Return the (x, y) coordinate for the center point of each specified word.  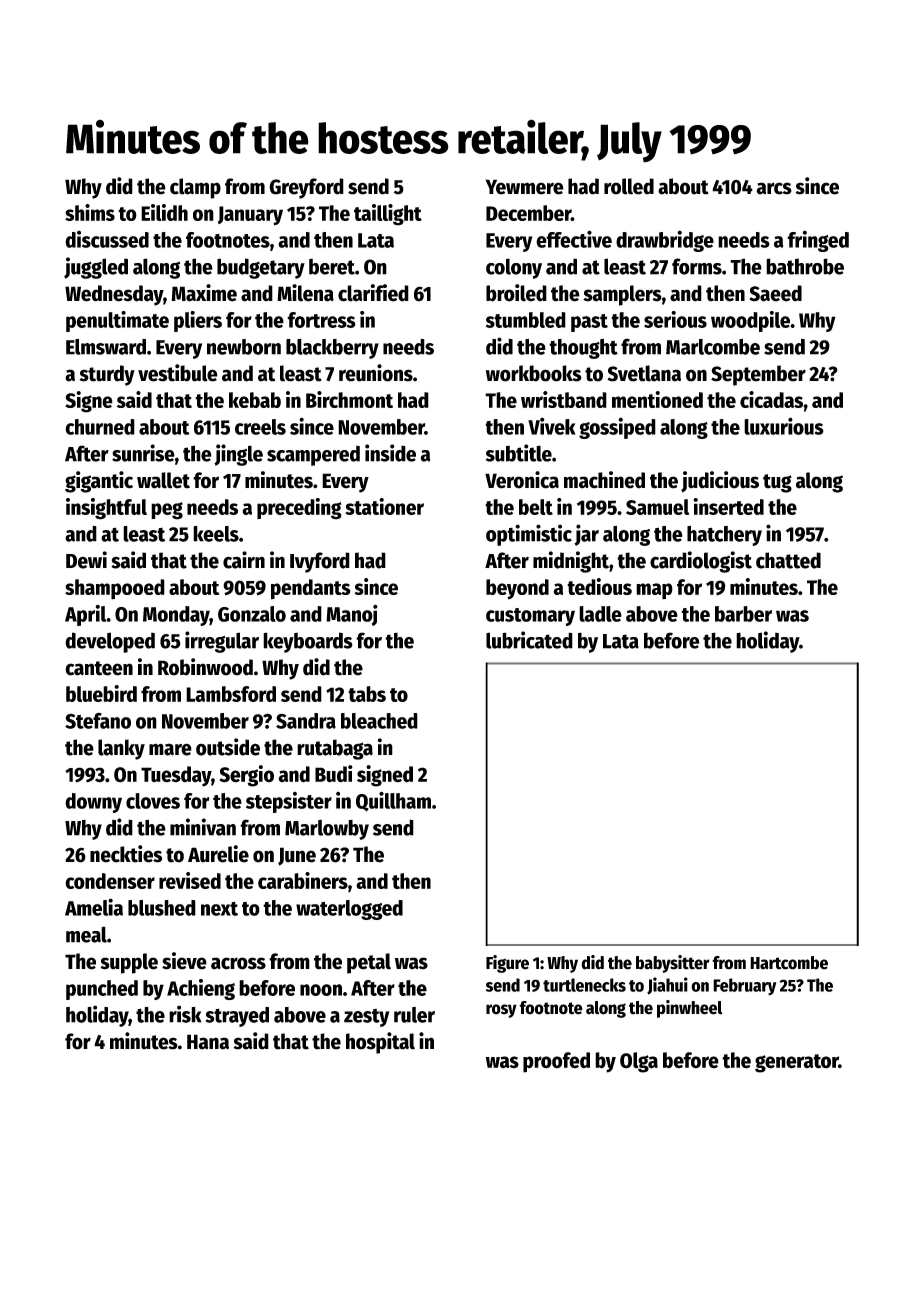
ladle (600, 614)
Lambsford (231, 694)
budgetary (261, 268)
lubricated (529, 640)
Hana (208, 1042)
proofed (556, 1062)
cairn (244, 560)
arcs (774, 188)
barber (743, 614)
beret (332, 266)
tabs (367, 694)
